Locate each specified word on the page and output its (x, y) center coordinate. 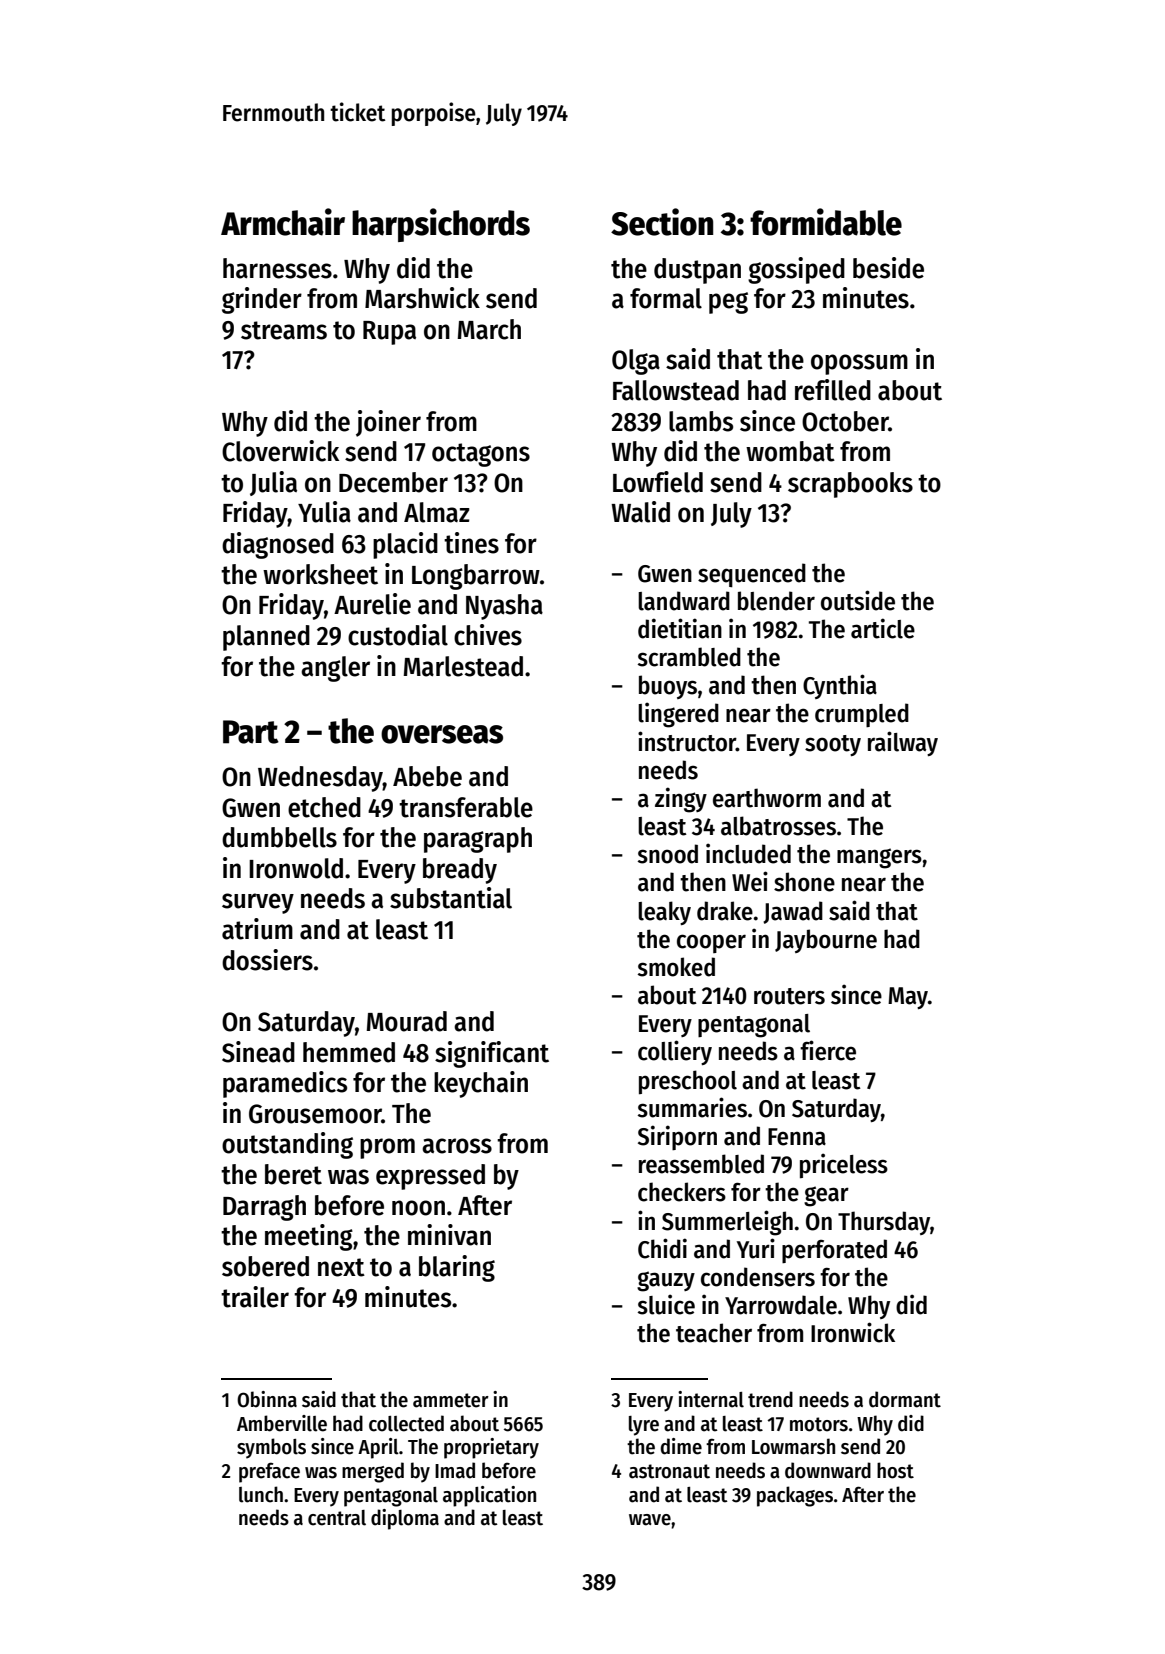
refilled (833, 390)
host (895, 1470)
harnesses (277, 268)
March (489, 329)
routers (789, 996)
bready (460, 871)
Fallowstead (676, 390)
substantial (451, 898)
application (489, 1496)
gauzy (666, 1281)
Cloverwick (280, 451)
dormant (905, 1399)
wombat (790, 451)
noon (418, 1208)
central (337, 1518)
